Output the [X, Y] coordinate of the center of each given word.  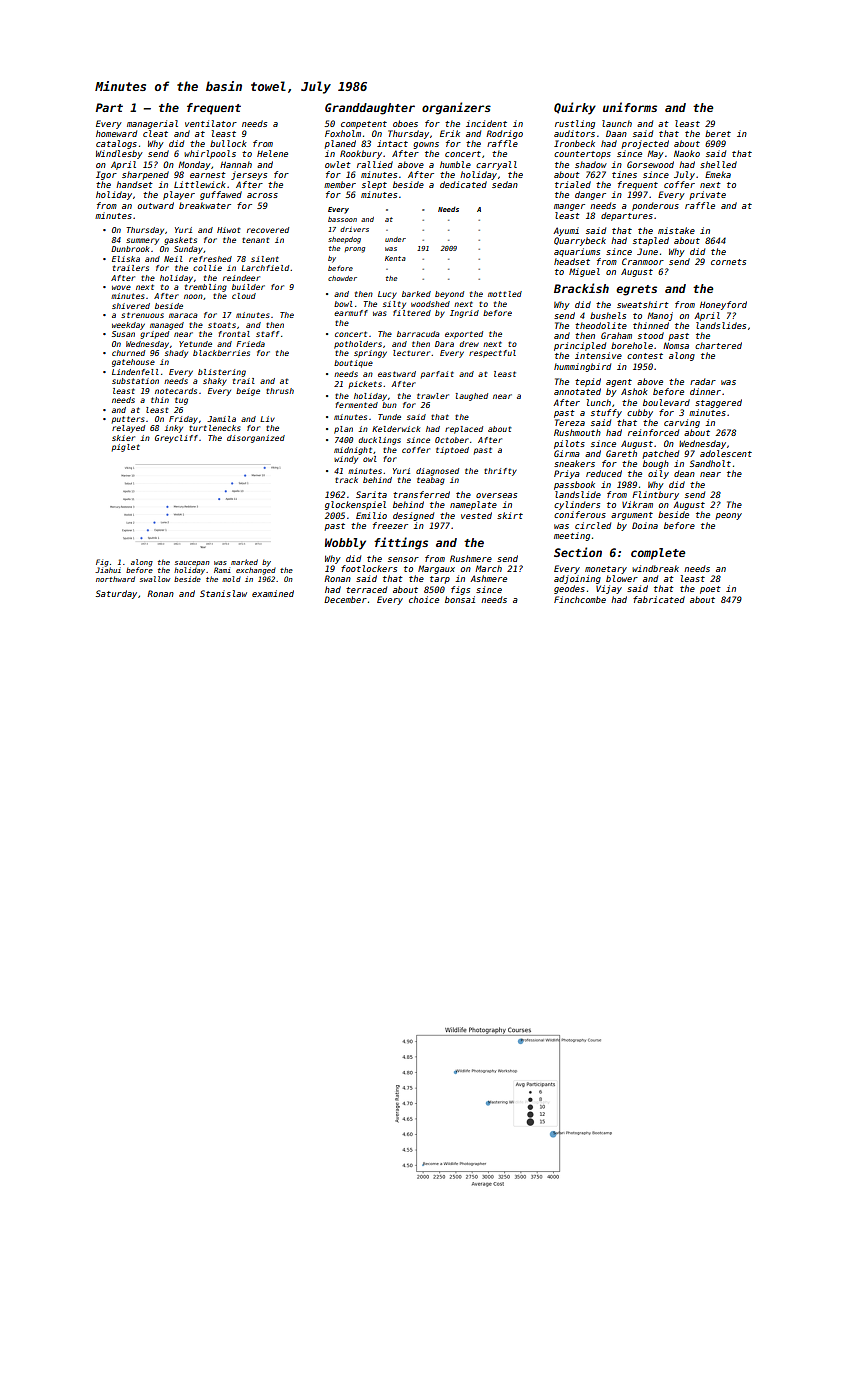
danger [590, 195]
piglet [126, 448]
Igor [106, 175]
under [395, 239]
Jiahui [108, 570]
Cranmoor [643, 261]
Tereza [570, 422]
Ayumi [566, 231]
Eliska [126, 259]
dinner [705, 391]
